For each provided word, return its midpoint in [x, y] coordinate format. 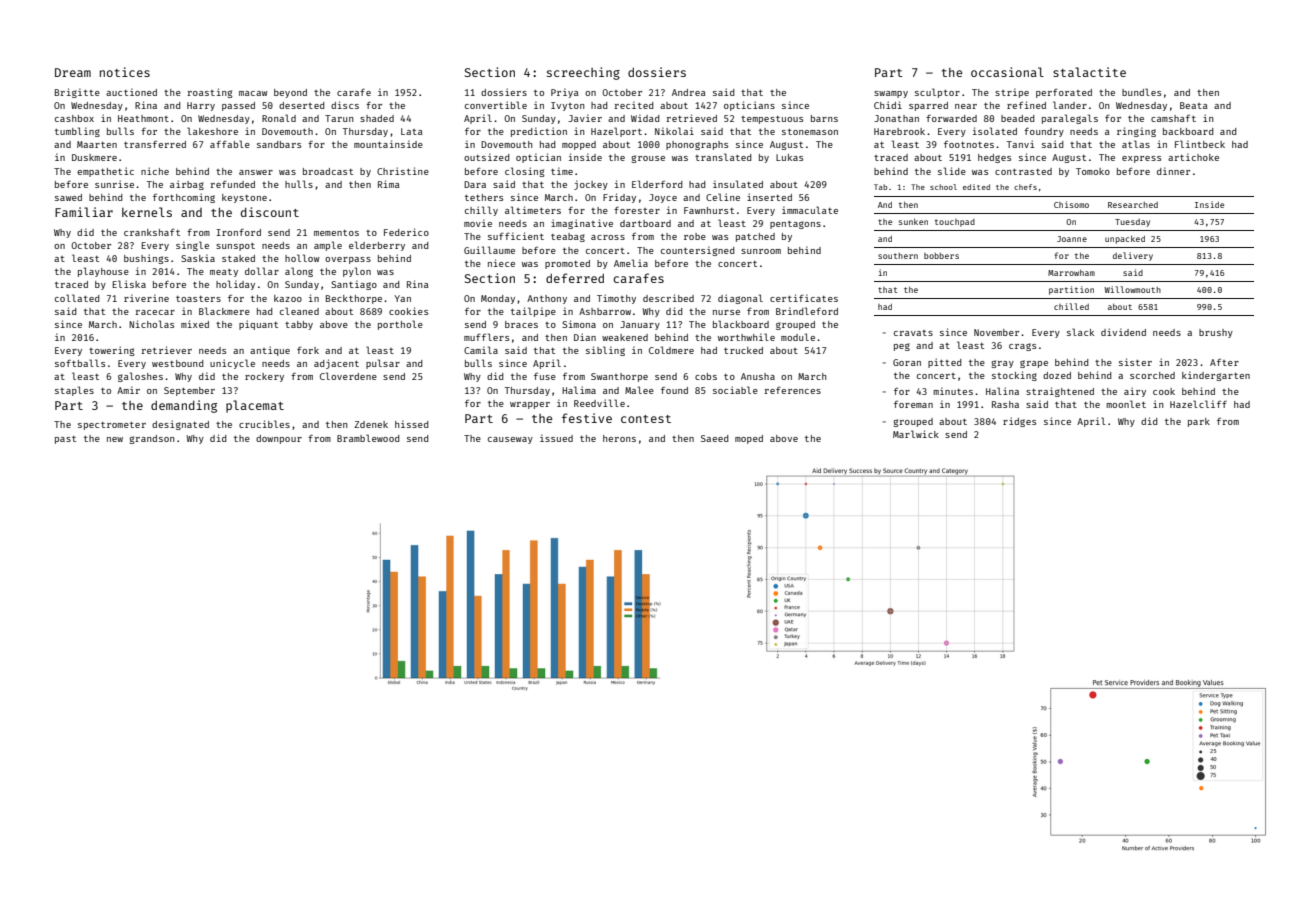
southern [898, 256]
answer [256, 172]
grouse [648, 159]
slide [952, 171]
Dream [73, 72]
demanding [184, 406]
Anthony [547, 299]
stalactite [1089, 72]
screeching [583, 73]
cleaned [299, 311]
